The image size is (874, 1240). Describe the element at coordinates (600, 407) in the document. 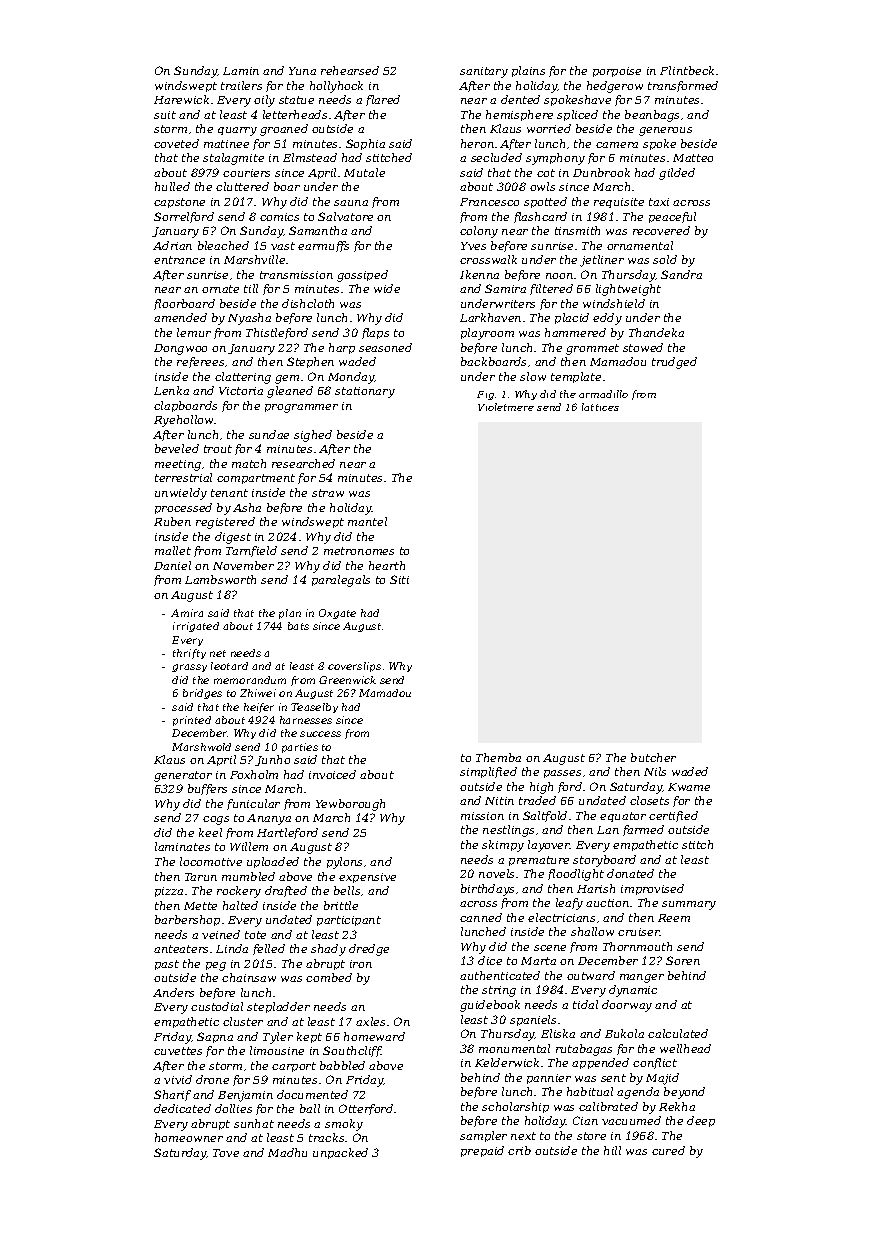

I see `lattices` at that location.
